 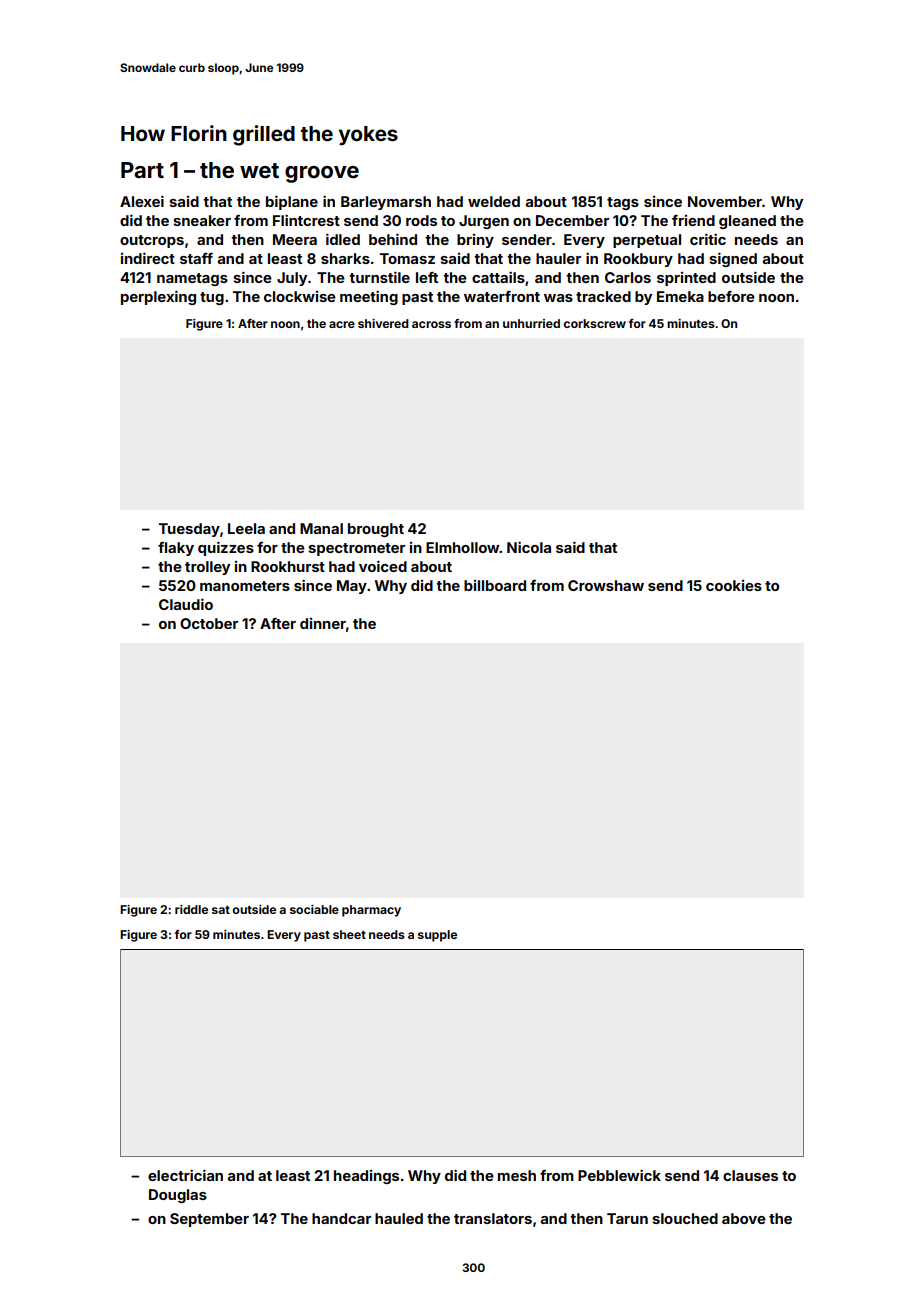 What do you see at coordinates (531, 323) in the document?
I see `unhurried` at bounding box center [531, 323].
